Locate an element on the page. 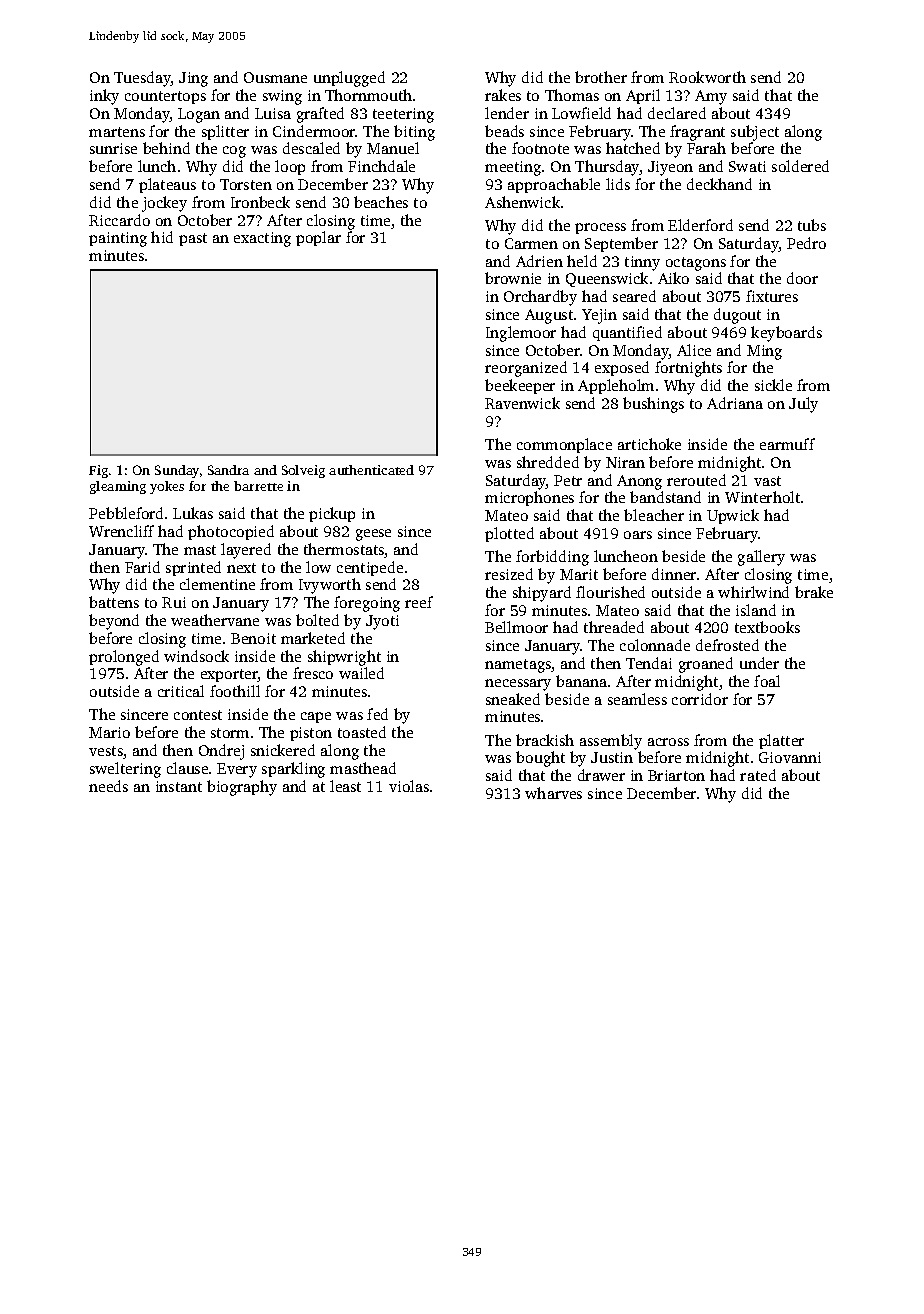  deckhand is located at coordinates (719, 184).
